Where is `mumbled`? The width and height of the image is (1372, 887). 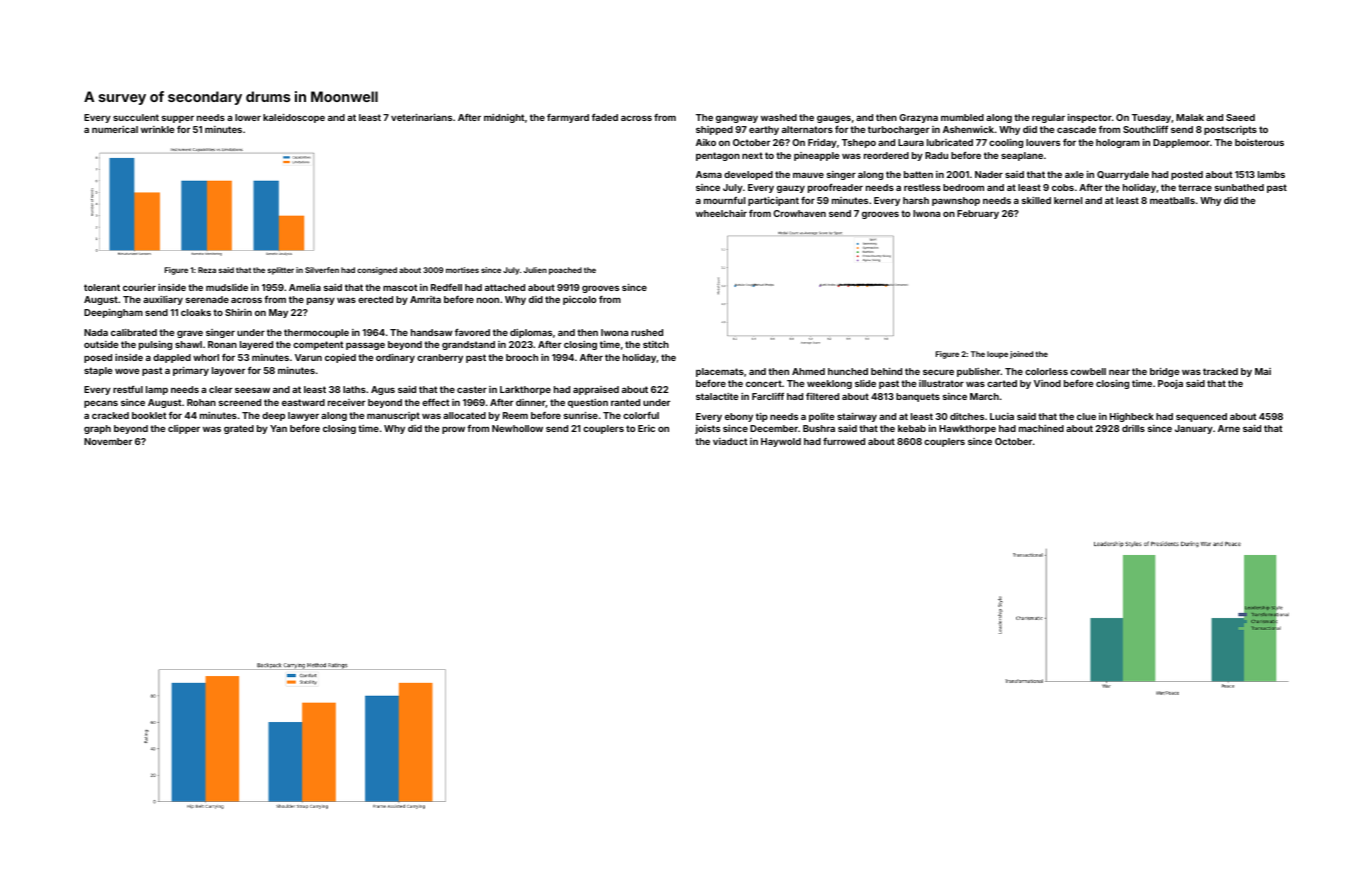
mumbled is located at coordinates (962, 117).
